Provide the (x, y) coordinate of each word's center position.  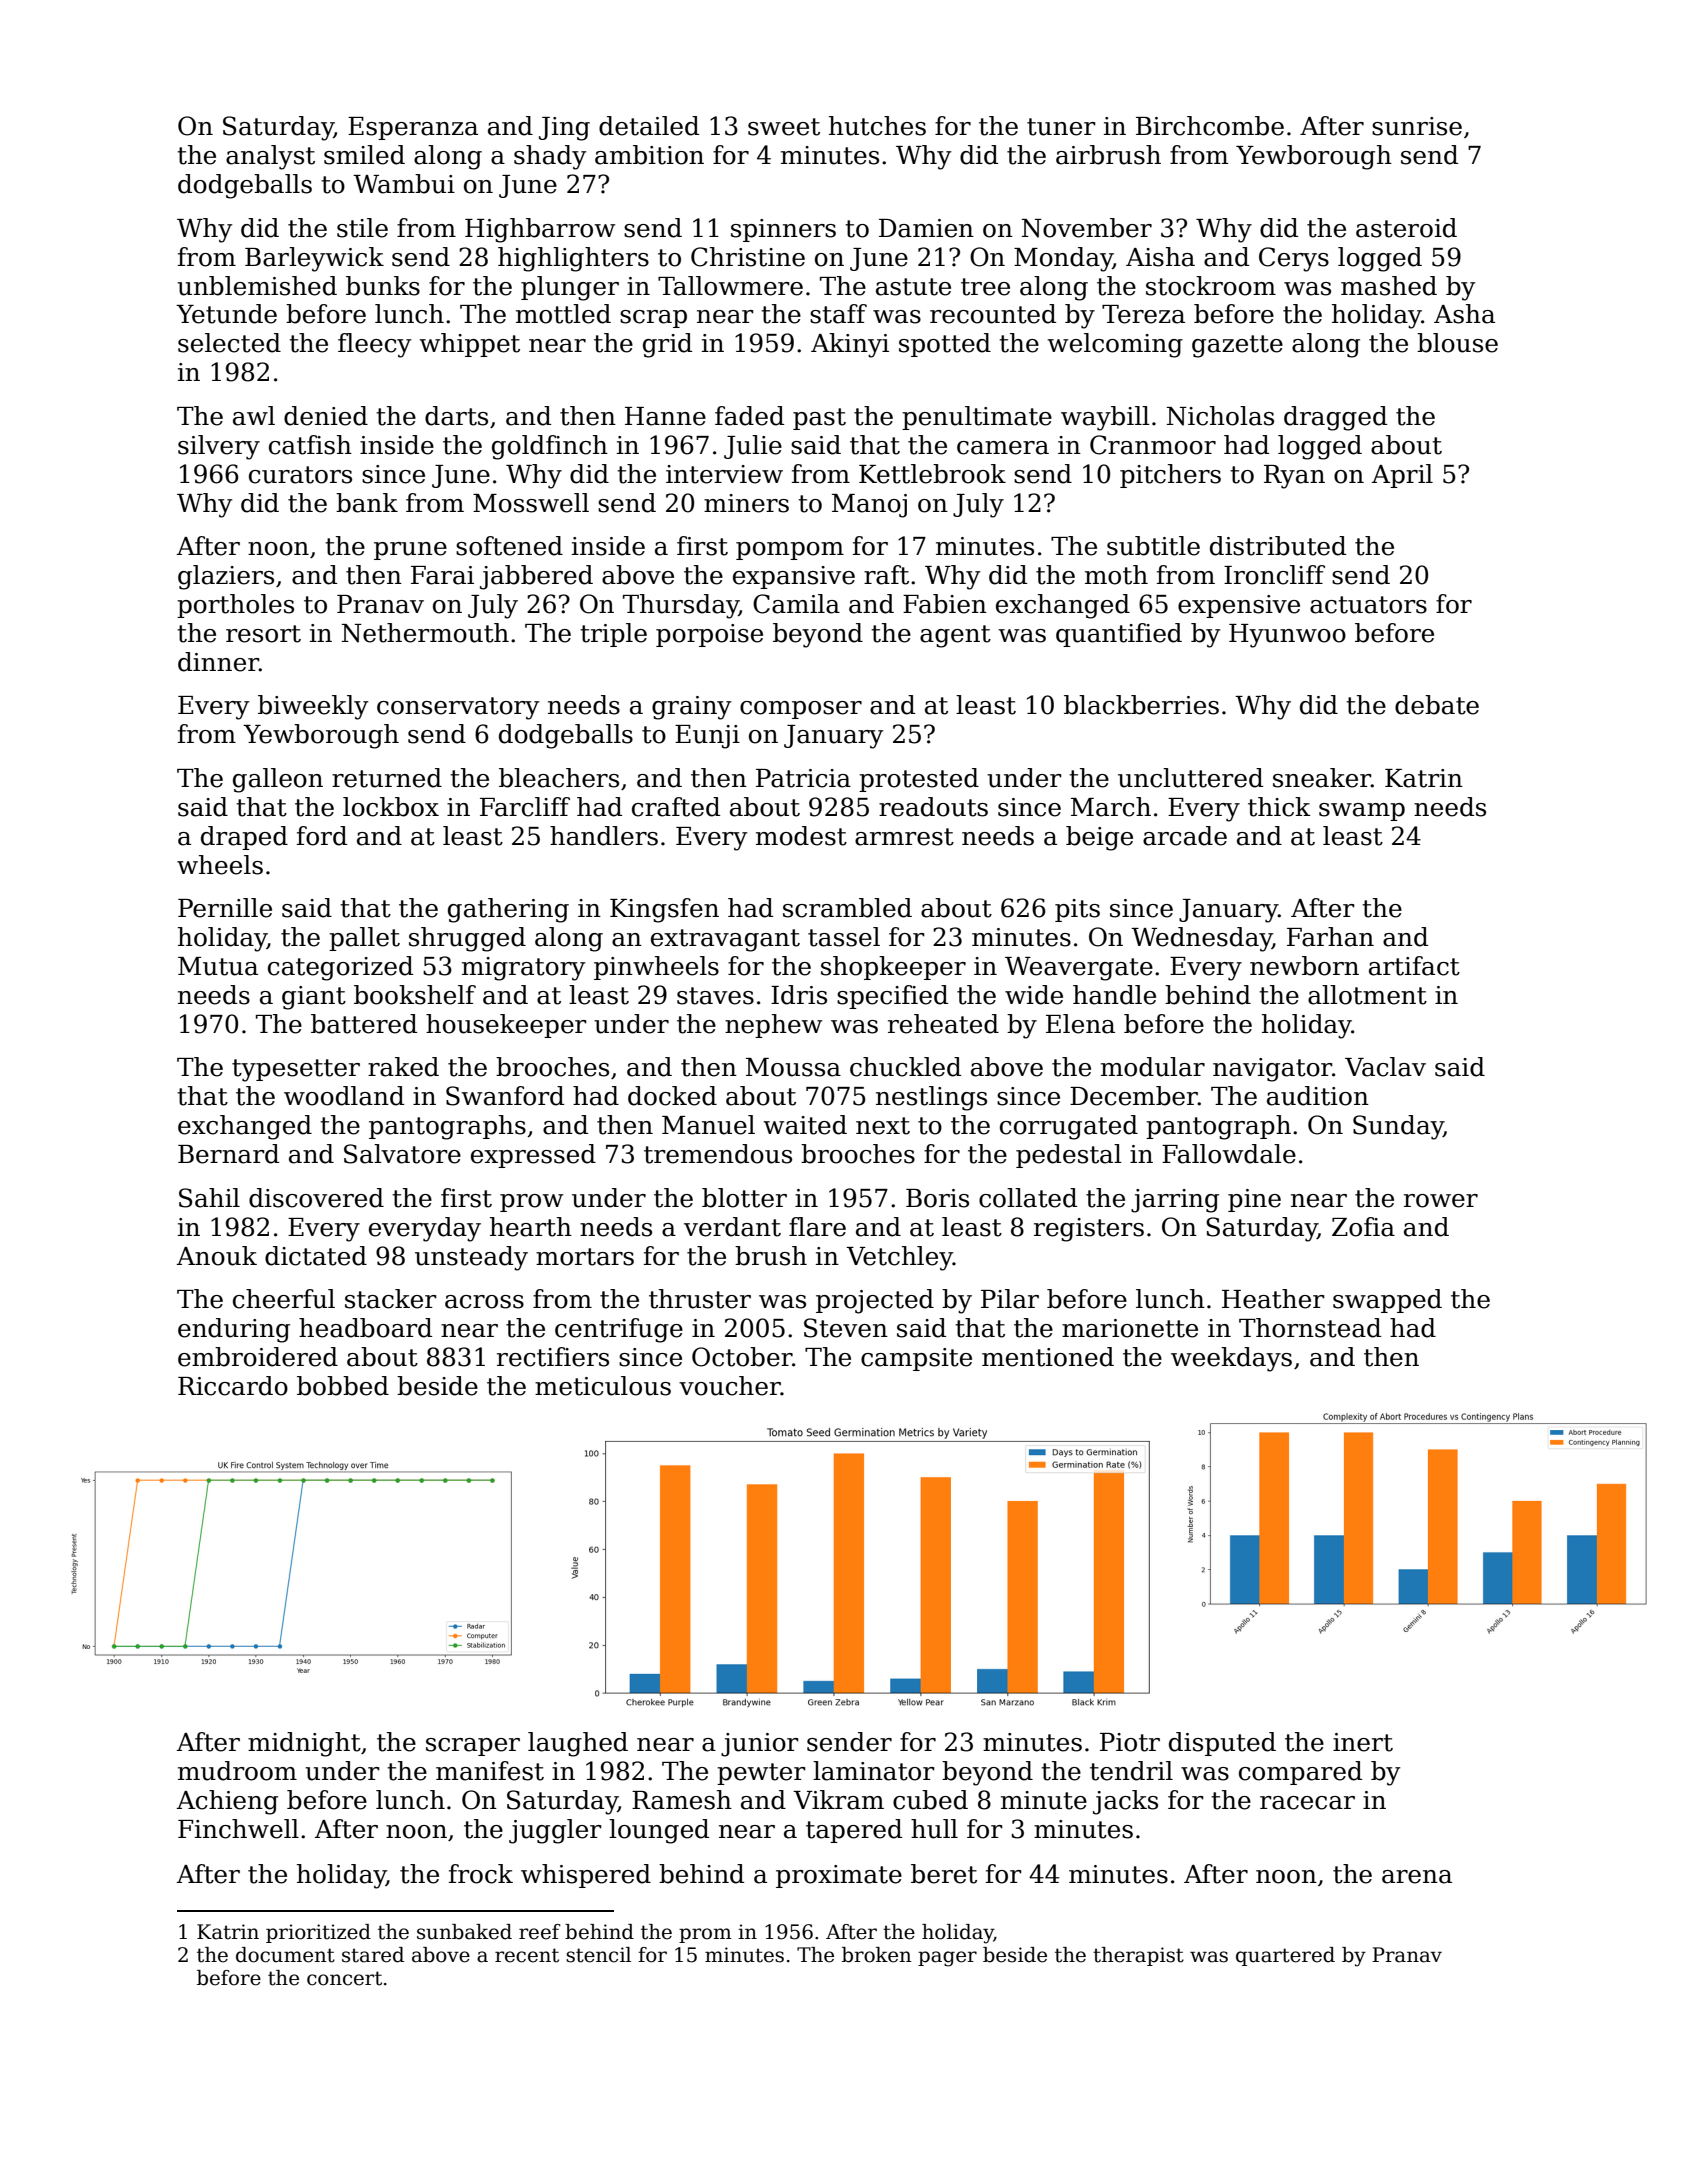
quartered (1285, 1956)
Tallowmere (730, 286)
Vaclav (1385, 1067)
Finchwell (238, 1829)
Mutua (218, 966)
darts (456, 416)
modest (801, 836)
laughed (578, 1744)
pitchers (1170, 476)
